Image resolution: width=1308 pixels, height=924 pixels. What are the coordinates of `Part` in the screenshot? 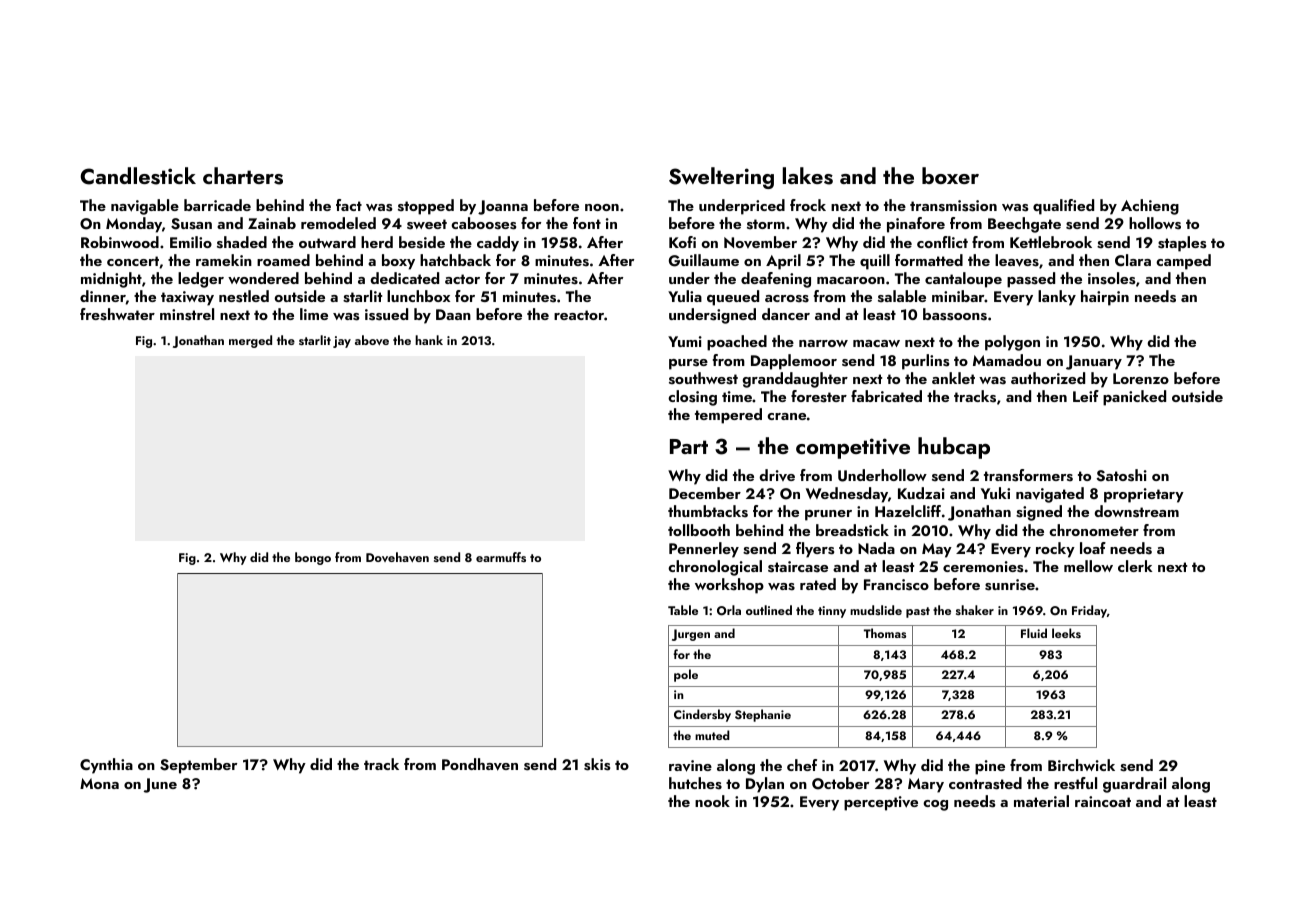 It's located at (689, 446).
